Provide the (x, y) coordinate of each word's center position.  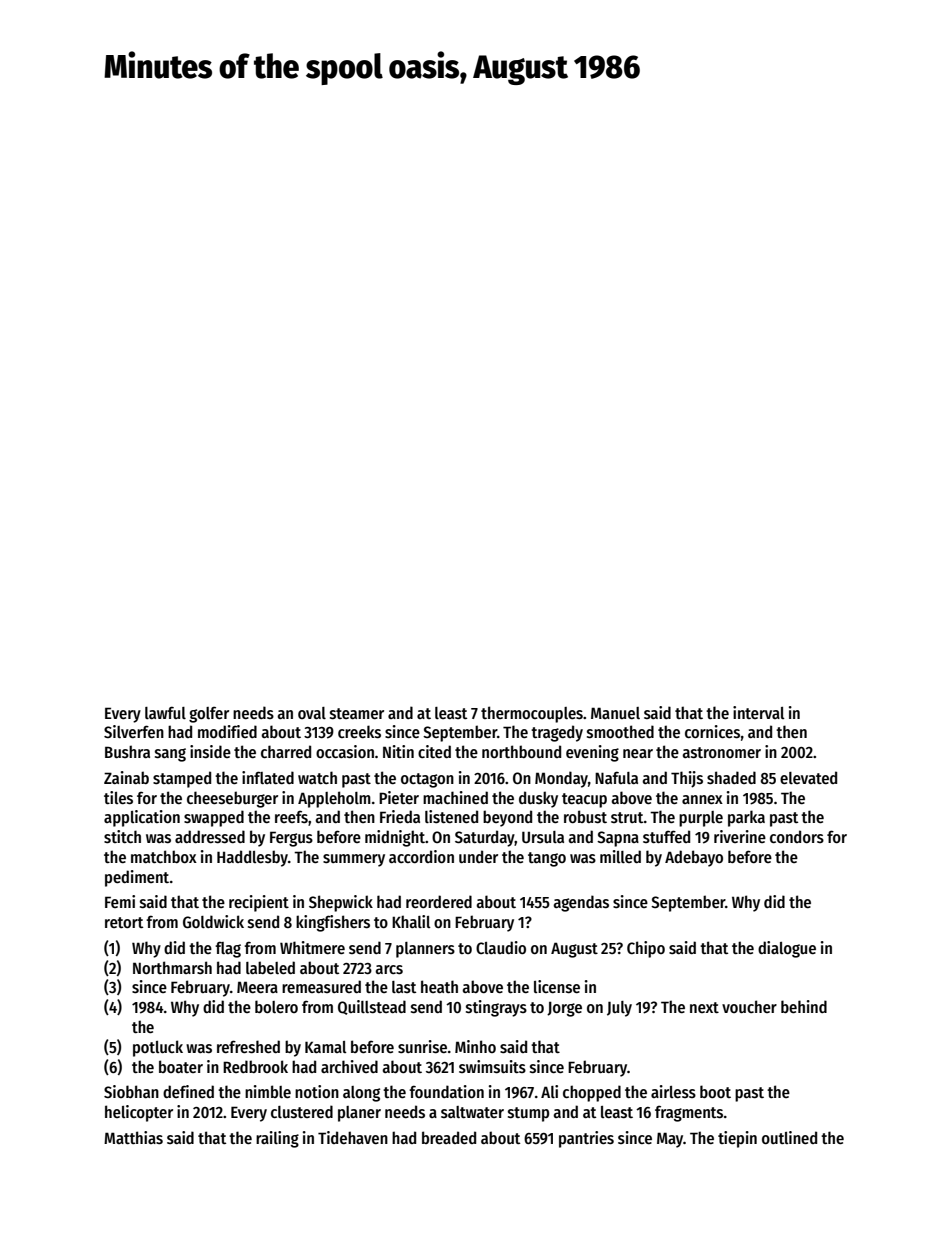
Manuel (615, 713)
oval (312, 713)
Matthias (133, 1138)
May (670, 1140)
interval (759, 712)
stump (528, 1114)
